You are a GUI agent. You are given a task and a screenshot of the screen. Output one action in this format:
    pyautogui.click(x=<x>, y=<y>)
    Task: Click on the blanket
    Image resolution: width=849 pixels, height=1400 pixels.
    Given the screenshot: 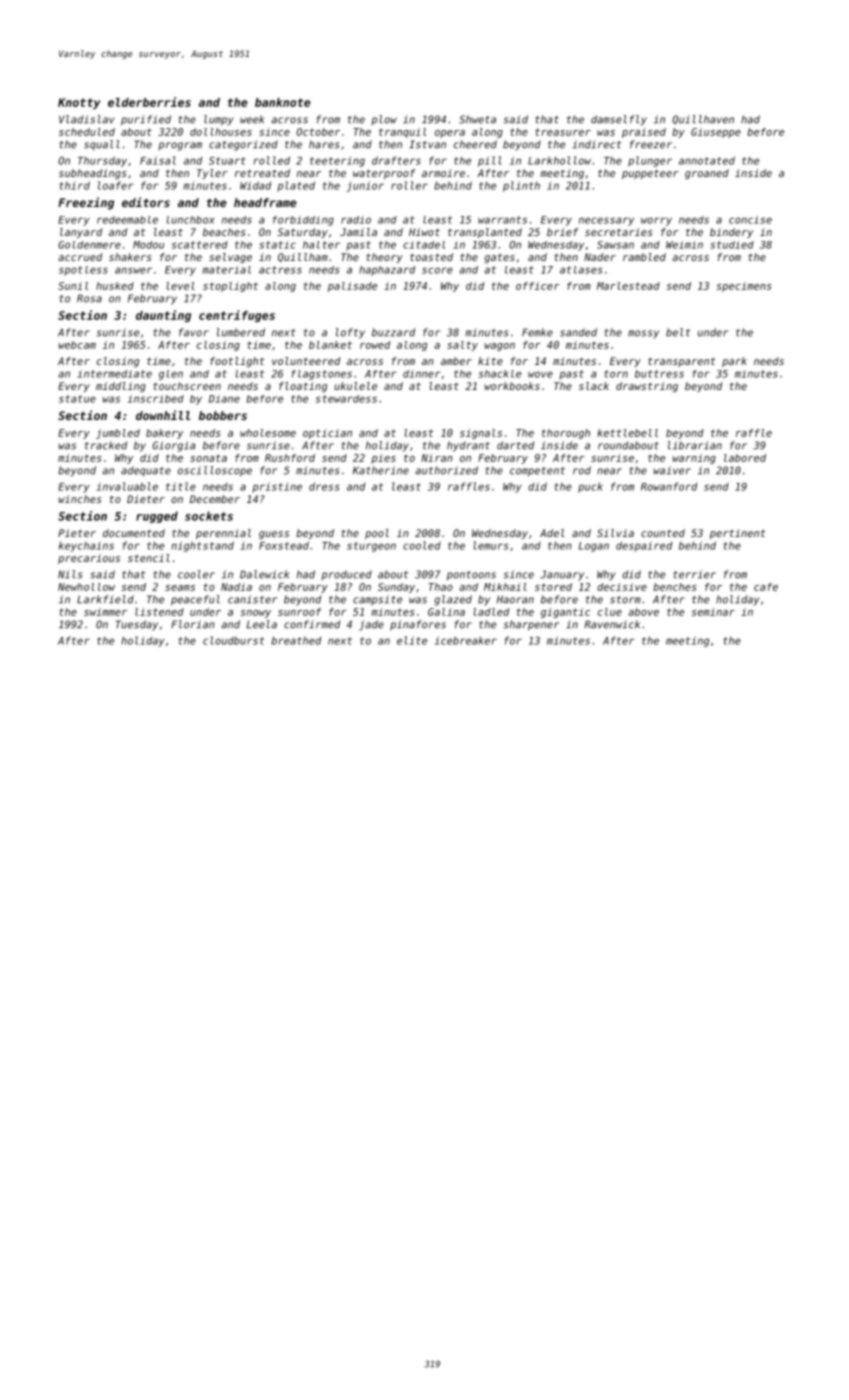 What is the action you would take?
    pyautogui.click(x=330, y=345)
